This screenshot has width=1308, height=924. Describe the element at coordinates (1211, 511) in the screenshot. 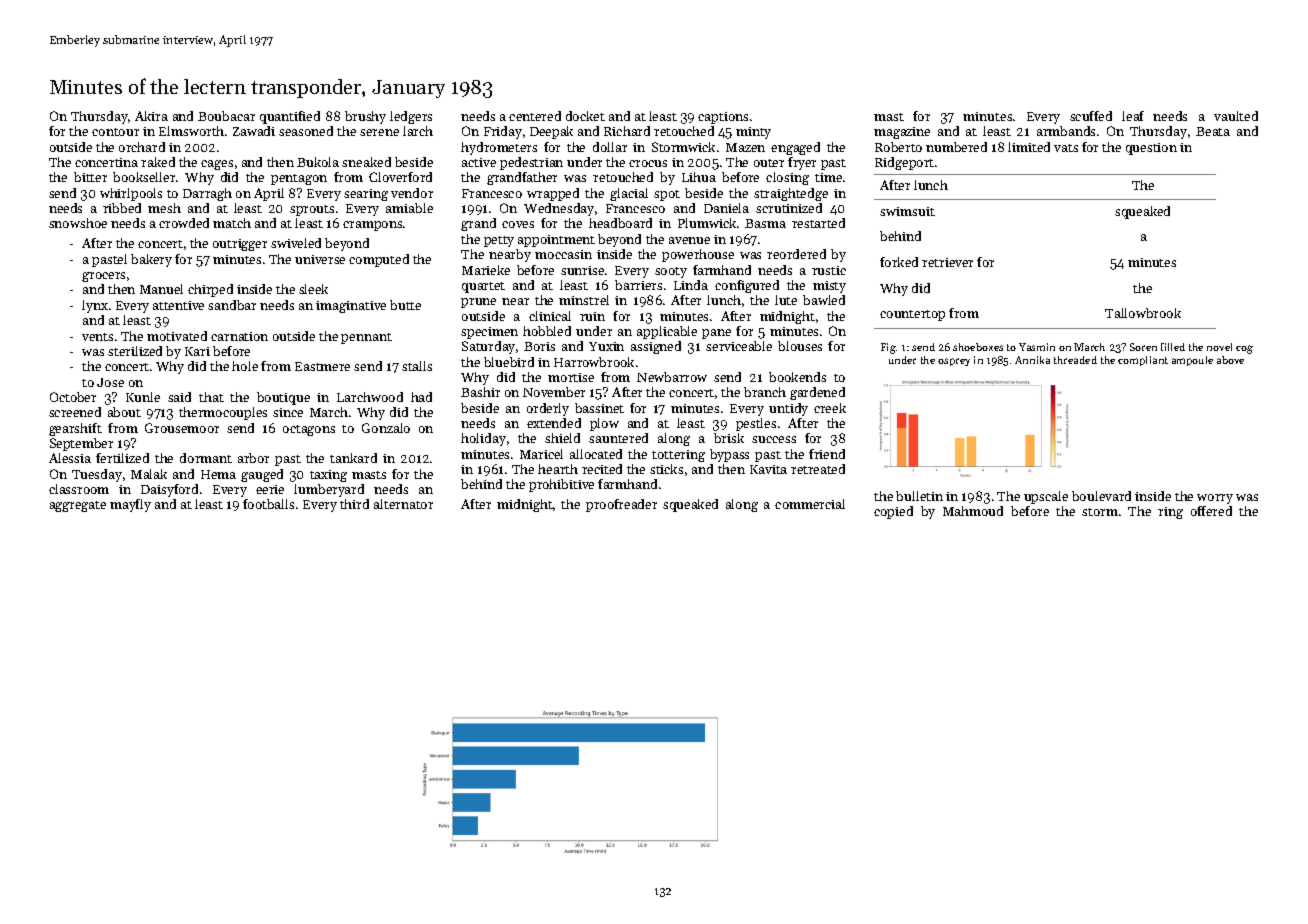

I see `offered` at that location.
